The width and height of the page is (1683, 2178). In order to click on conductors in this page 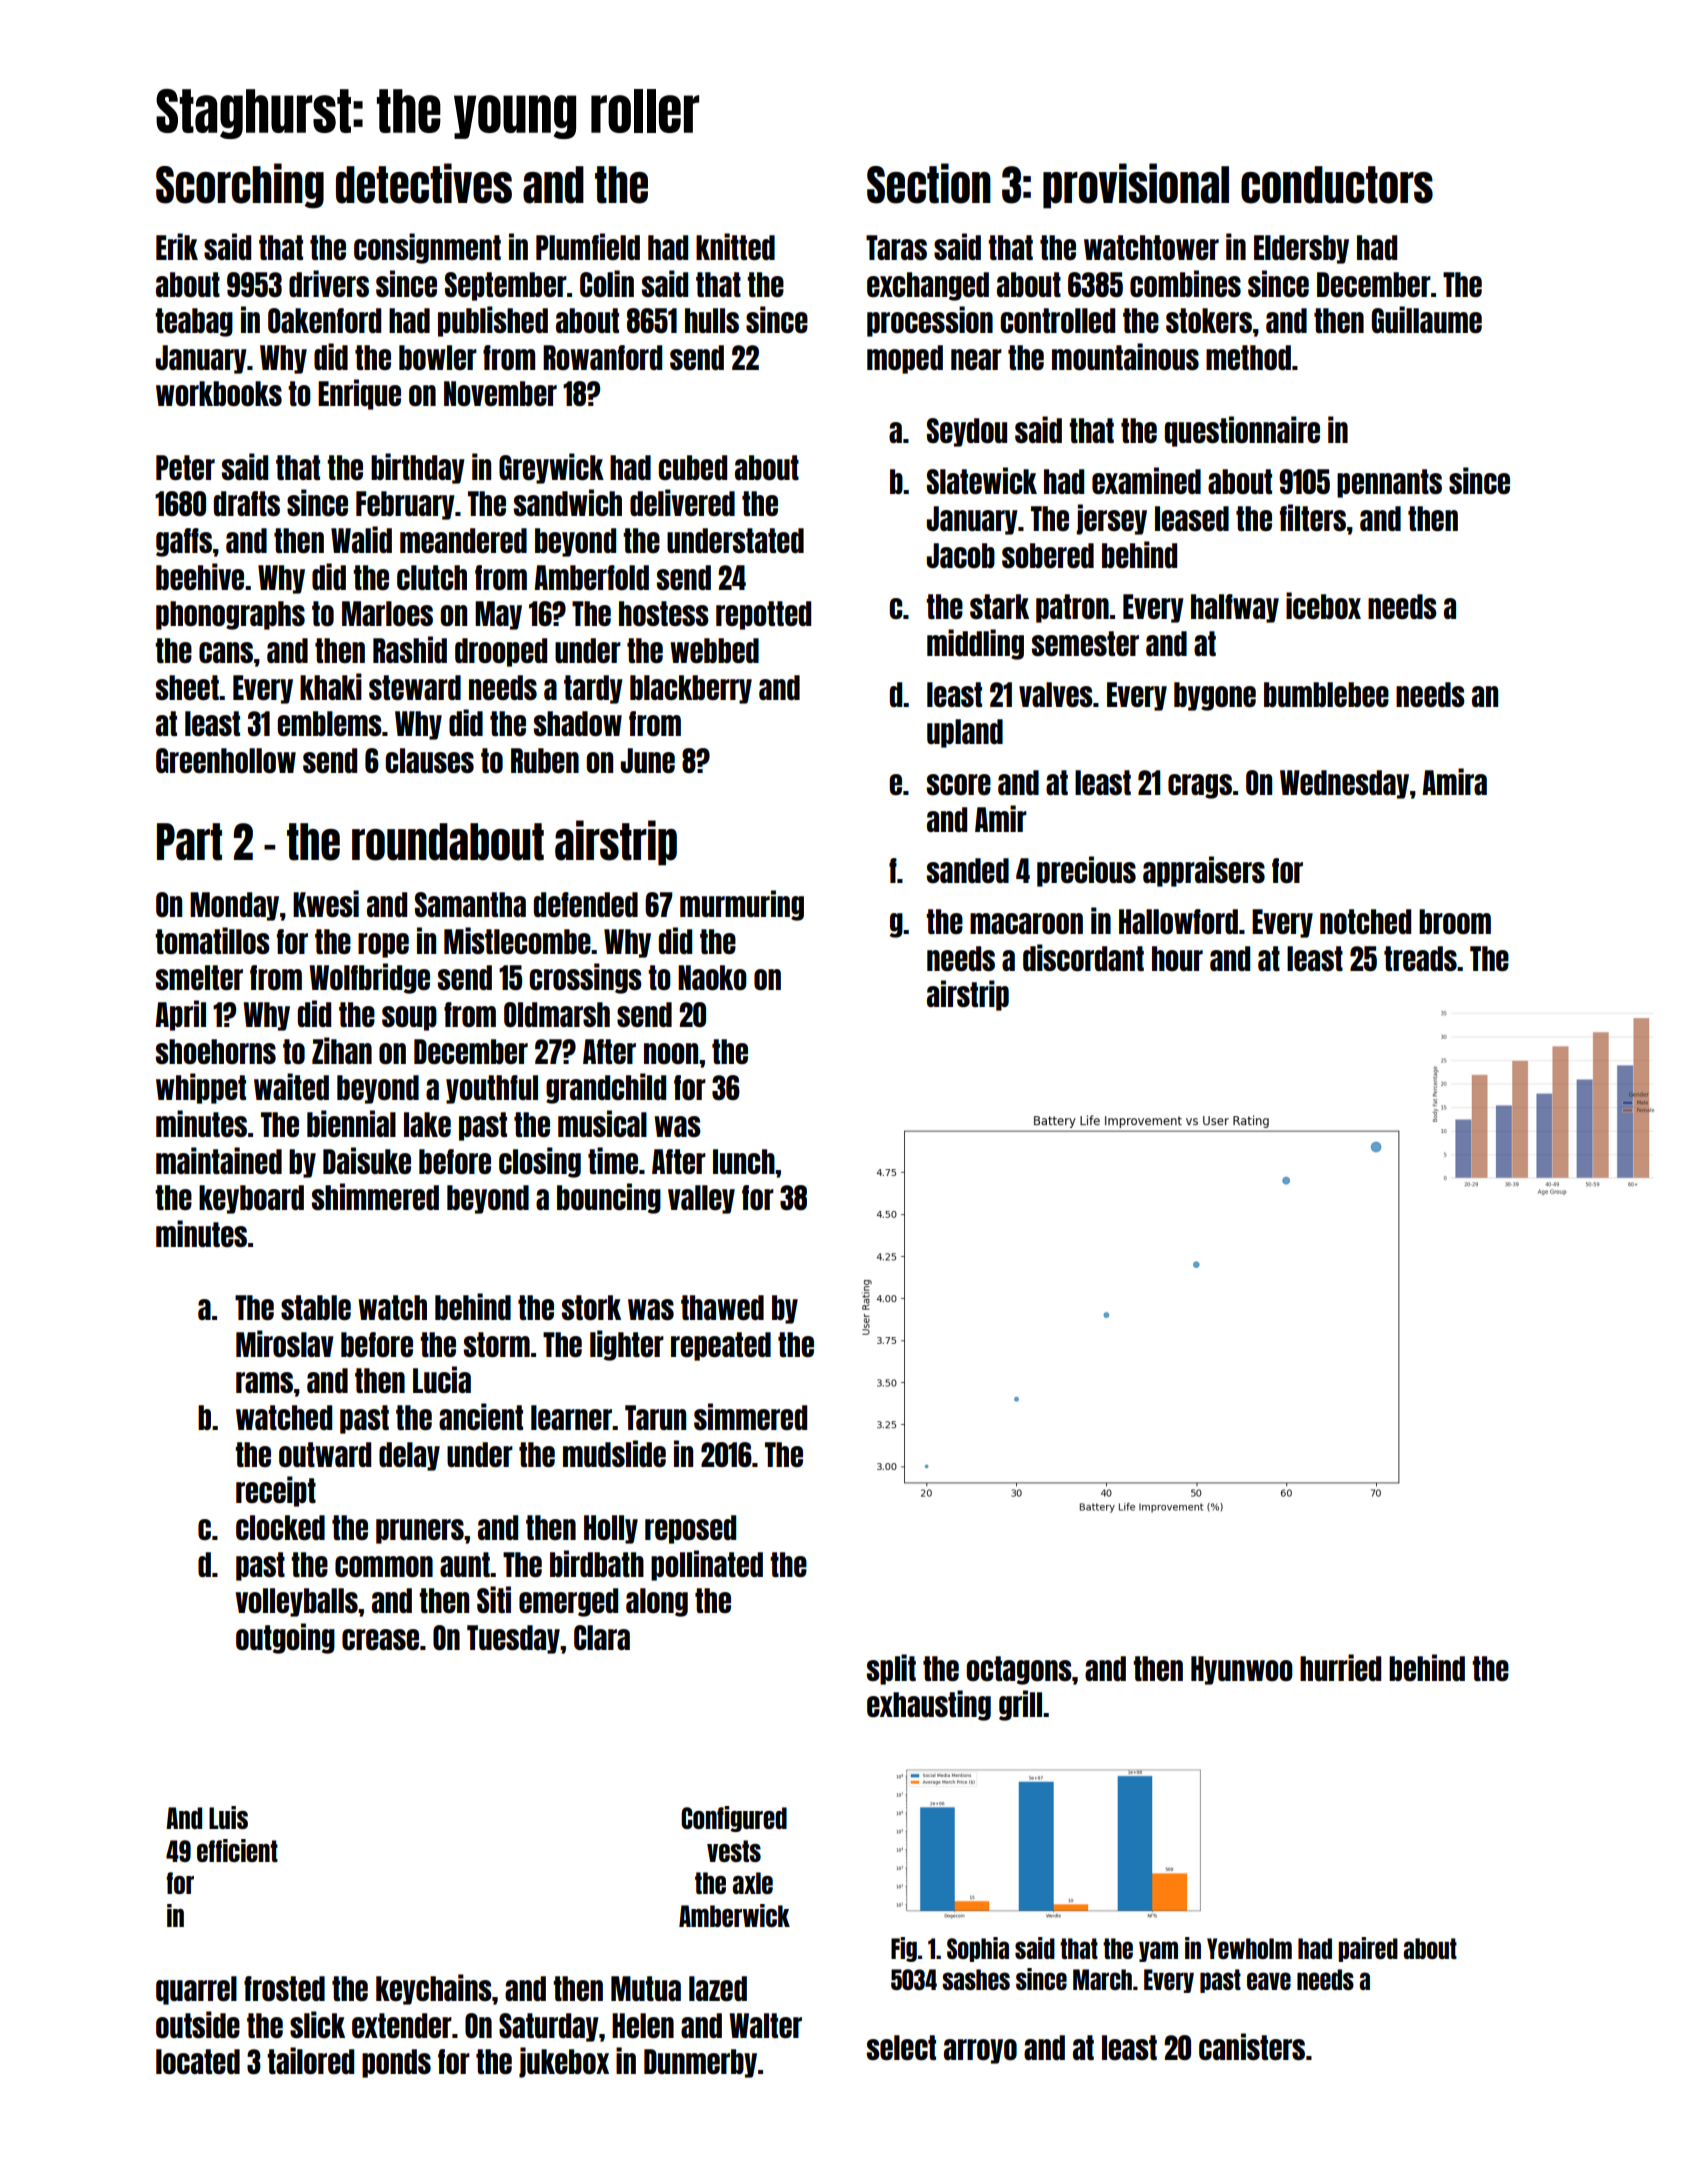, I will do `click(1337, 185)`.
